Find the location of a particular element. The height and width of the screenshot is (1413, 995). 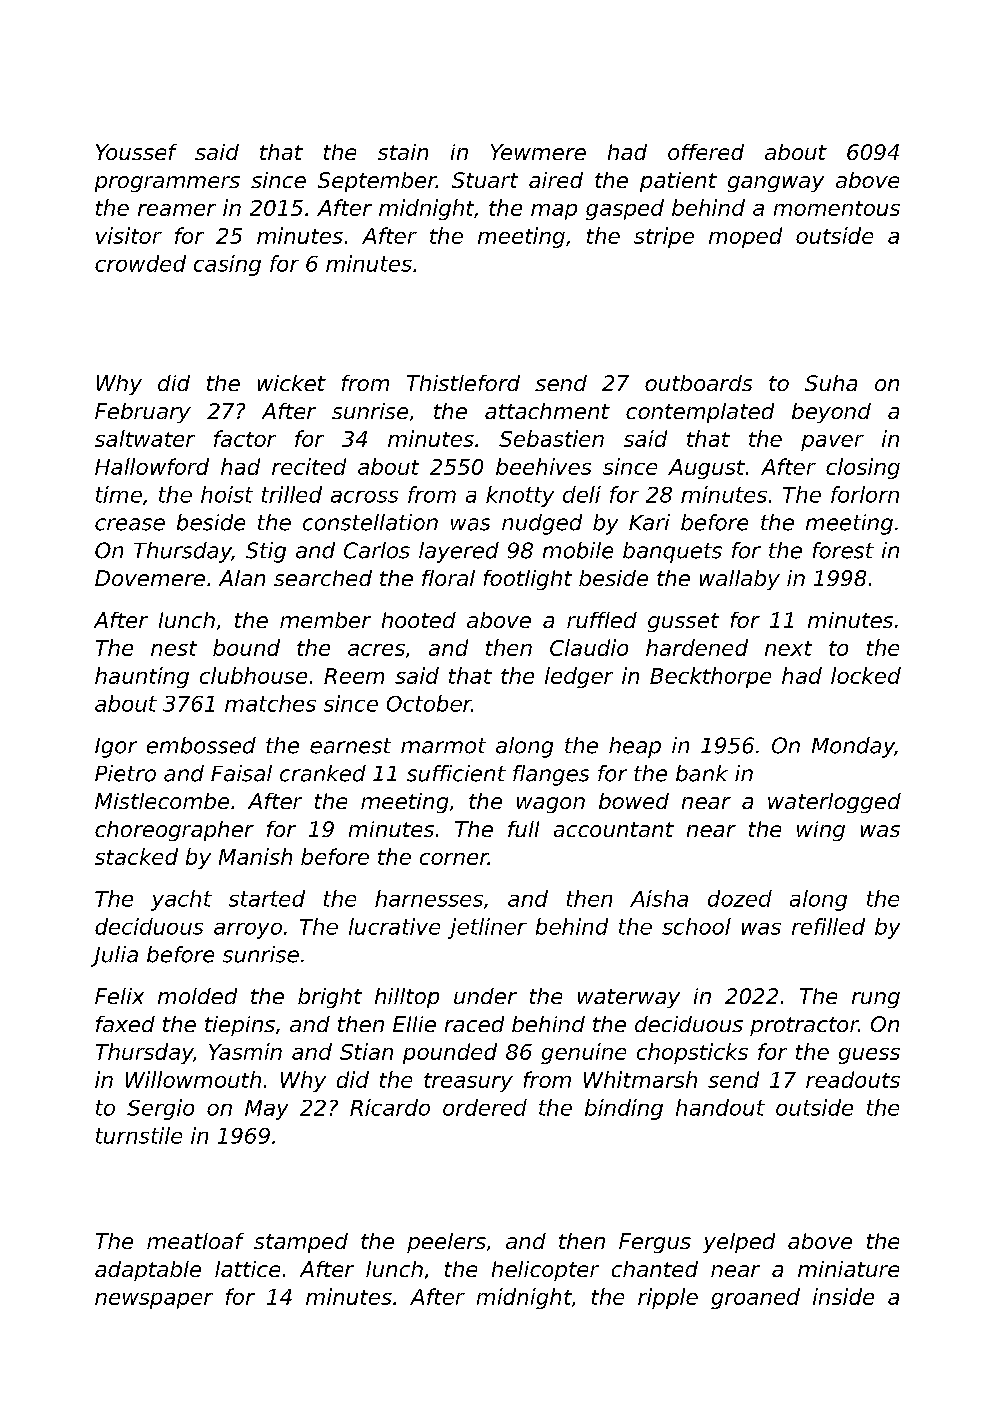

nudged is located at coordinates (542, 524).
